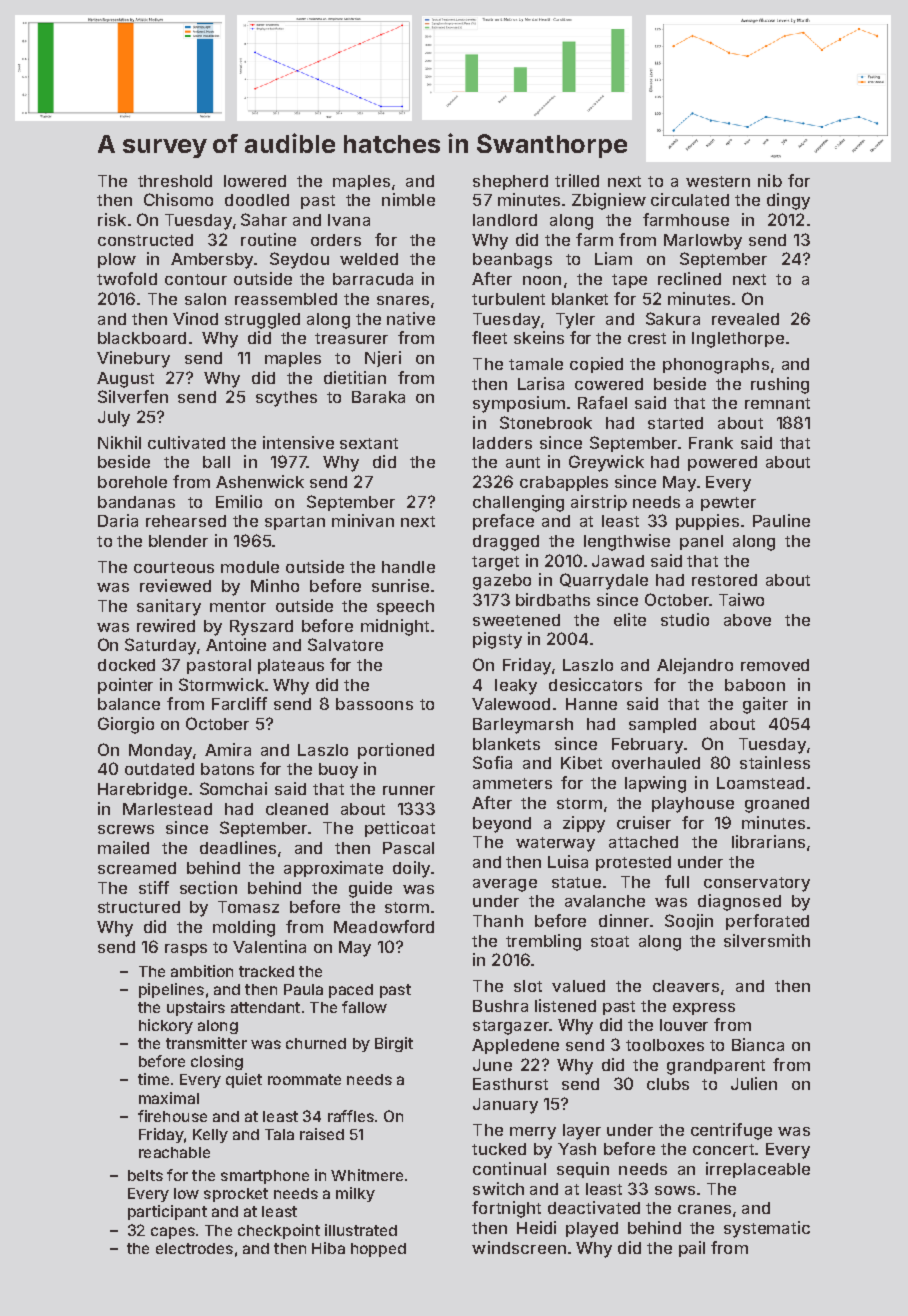 The height and width of the screenshot is (1316, 908). What do you see at coordinates (519, 1247) in the screenshot?
I see `windscreen` at bounding box center [519, 1247].
